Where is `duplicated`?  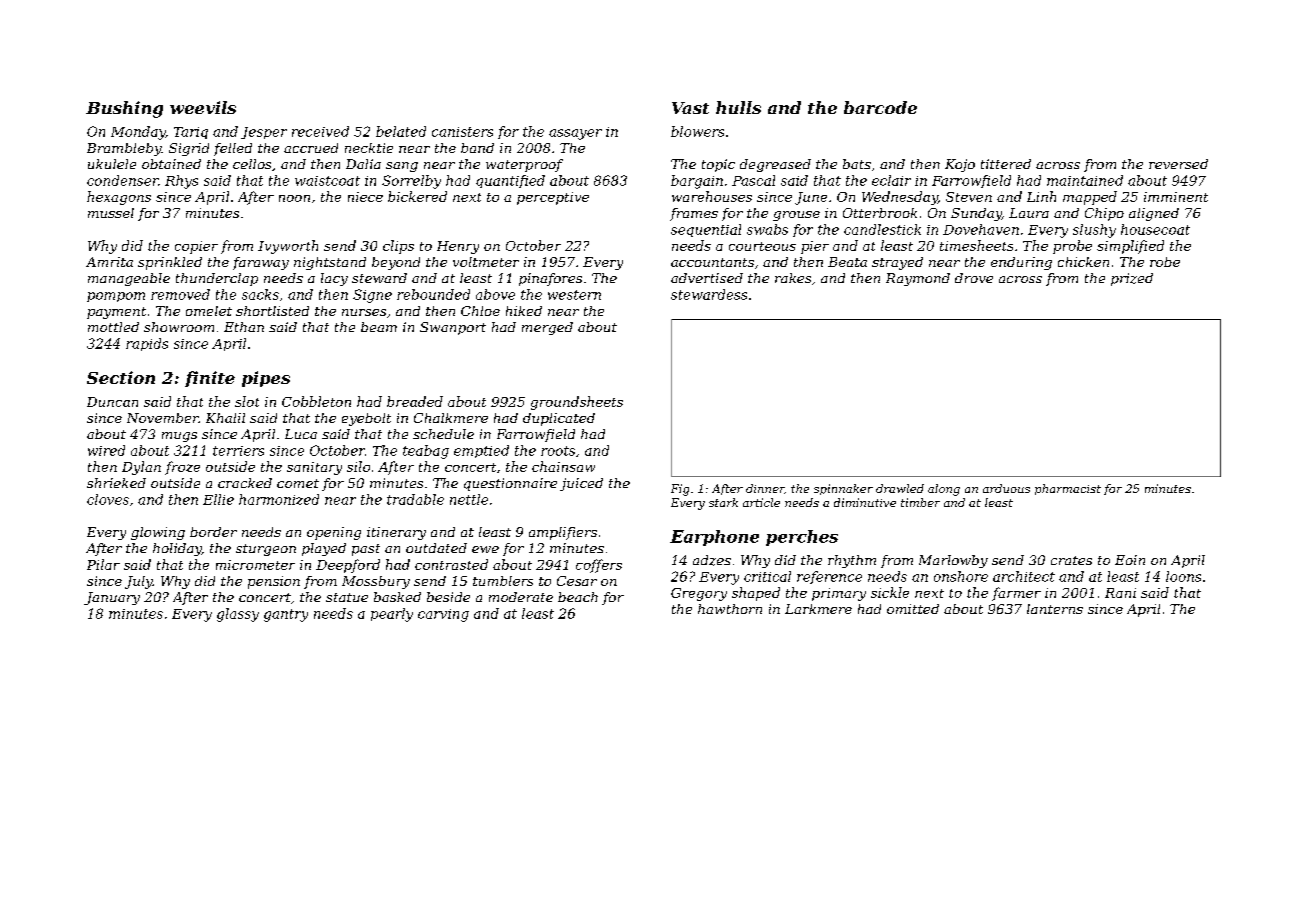 duplicated is located at coordinates (559, 419).
